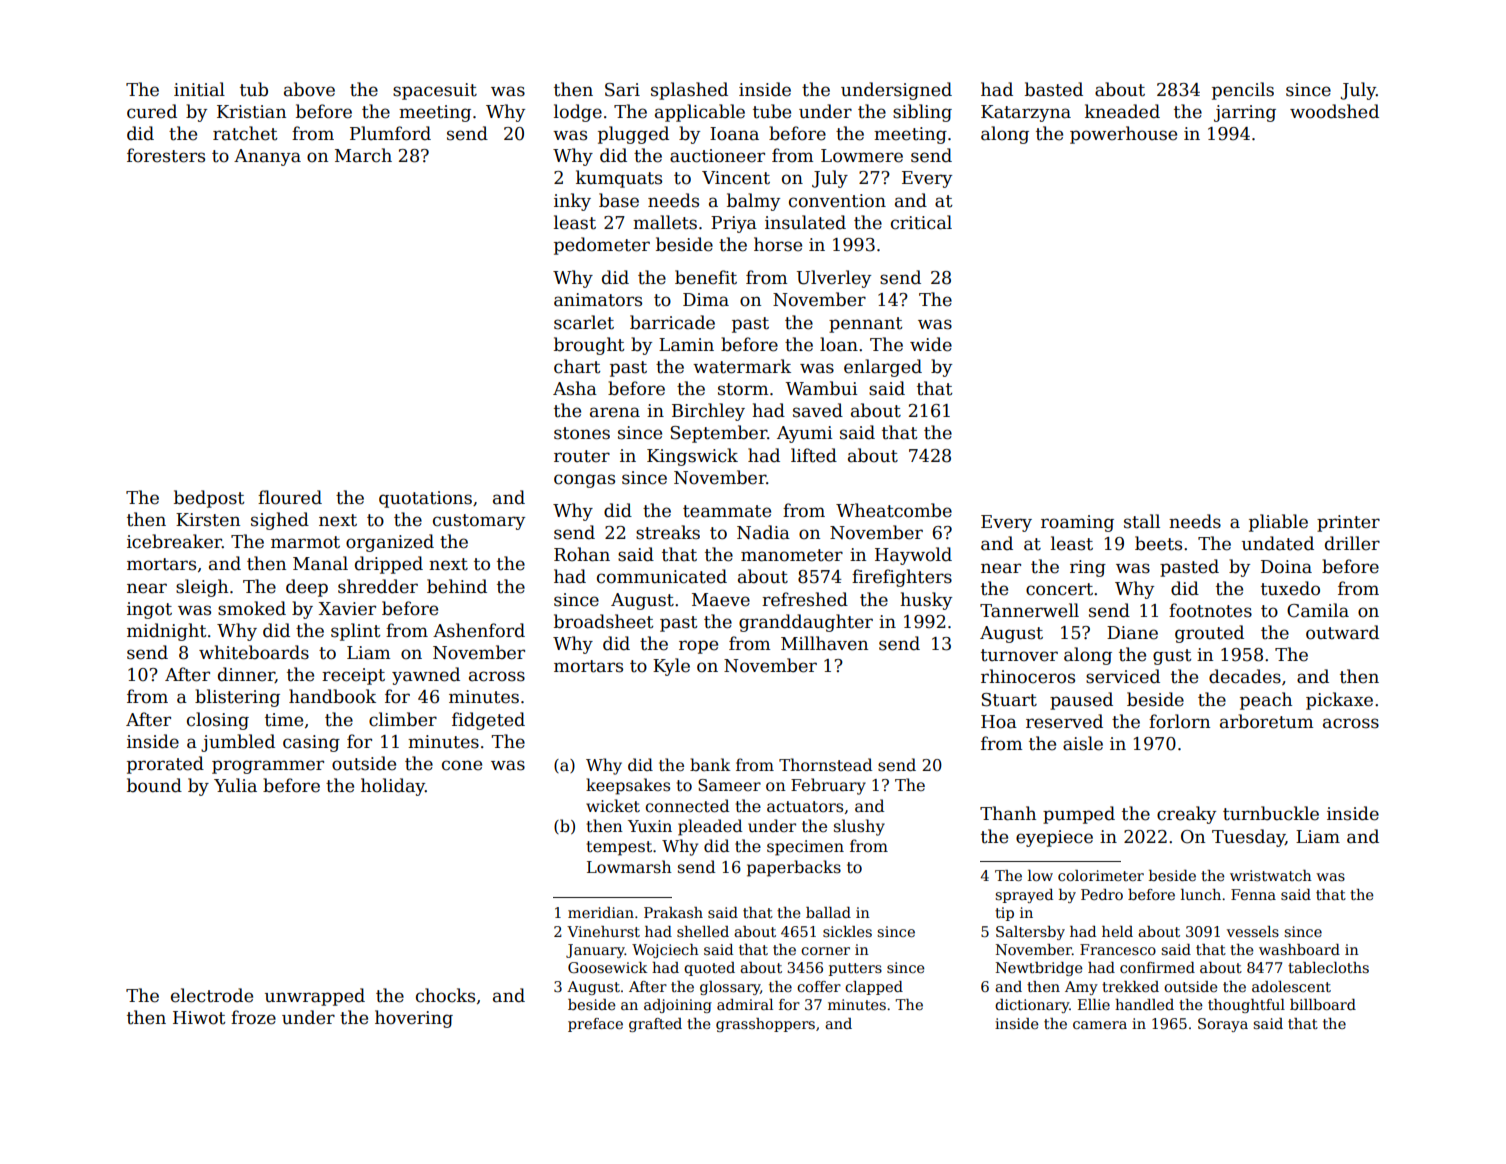 The width and height of the document is (1506, 1164). Describe the element at coordinates (584, 322) in the document. I see `scarlet` at that location.
